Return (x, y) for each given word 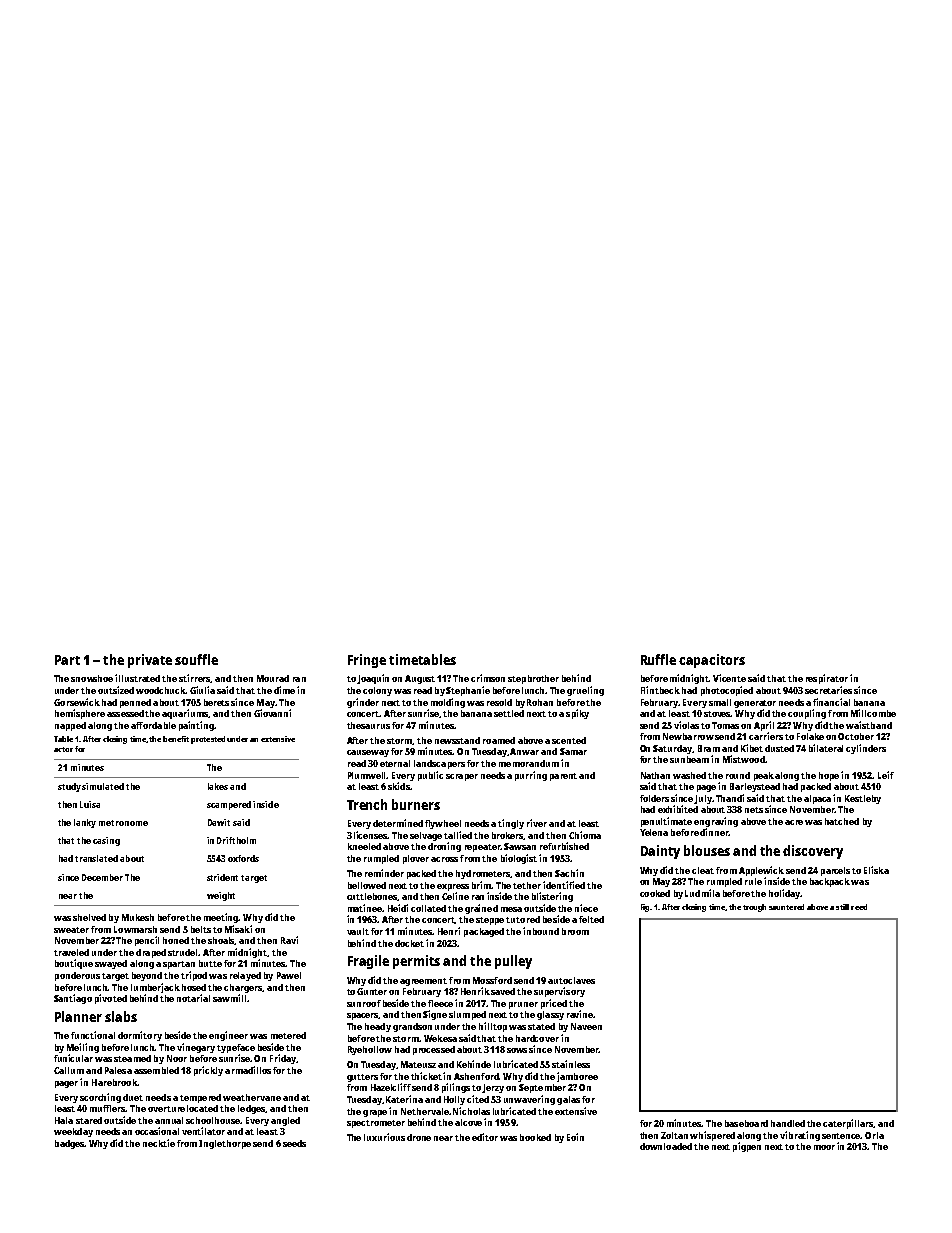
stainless (571, 1064)
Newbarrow (688, 736)
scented (569, 740)
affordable (153, 725)
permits (416, 962)
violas (686, 725)
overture (166, 1109)
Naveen (586, 1026)
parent (563, 777)
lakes (218, 786)
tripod (194, 976)
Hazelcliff (391, 1087)
